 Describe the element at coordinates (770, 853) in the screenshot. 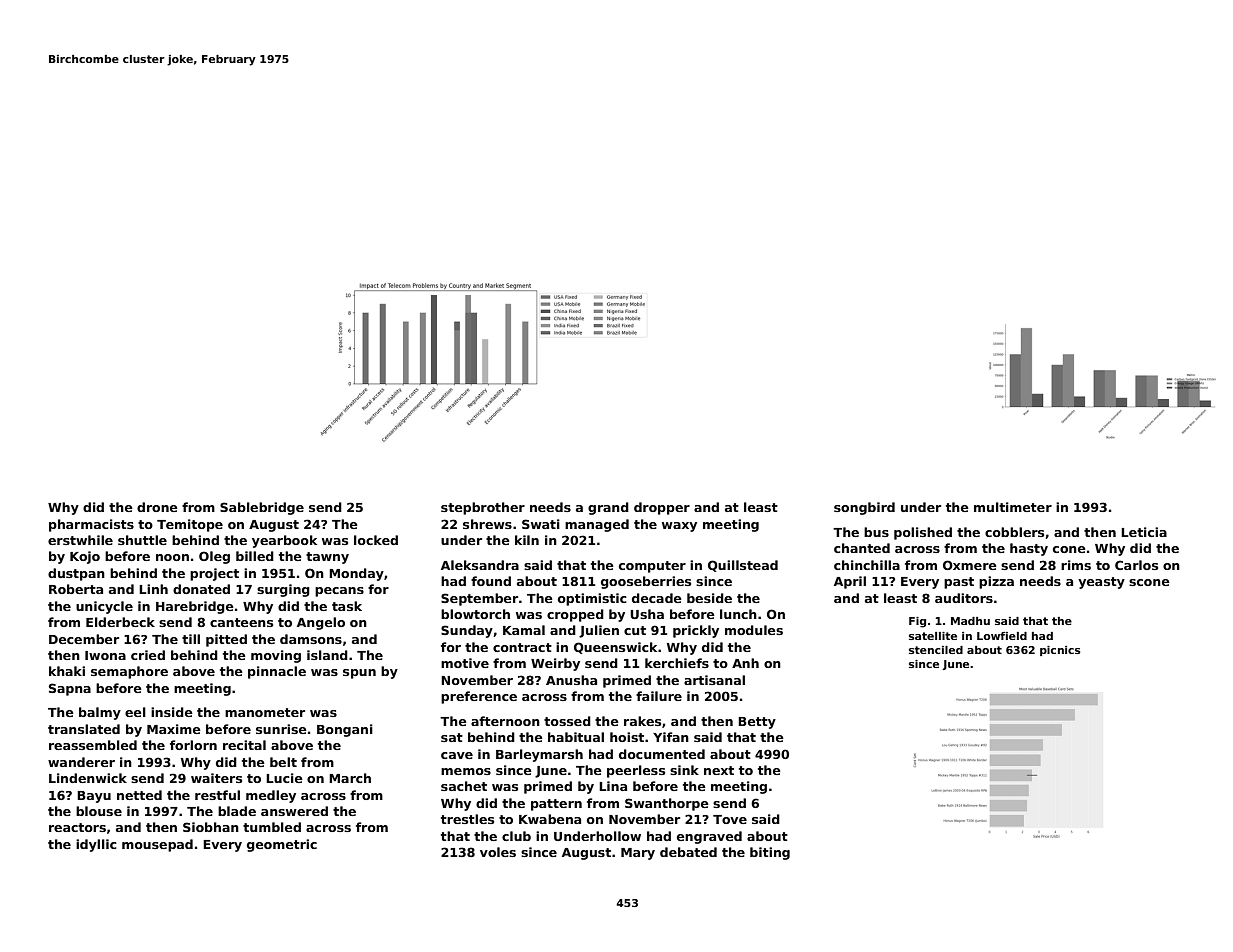

I see `biting` at that location.
